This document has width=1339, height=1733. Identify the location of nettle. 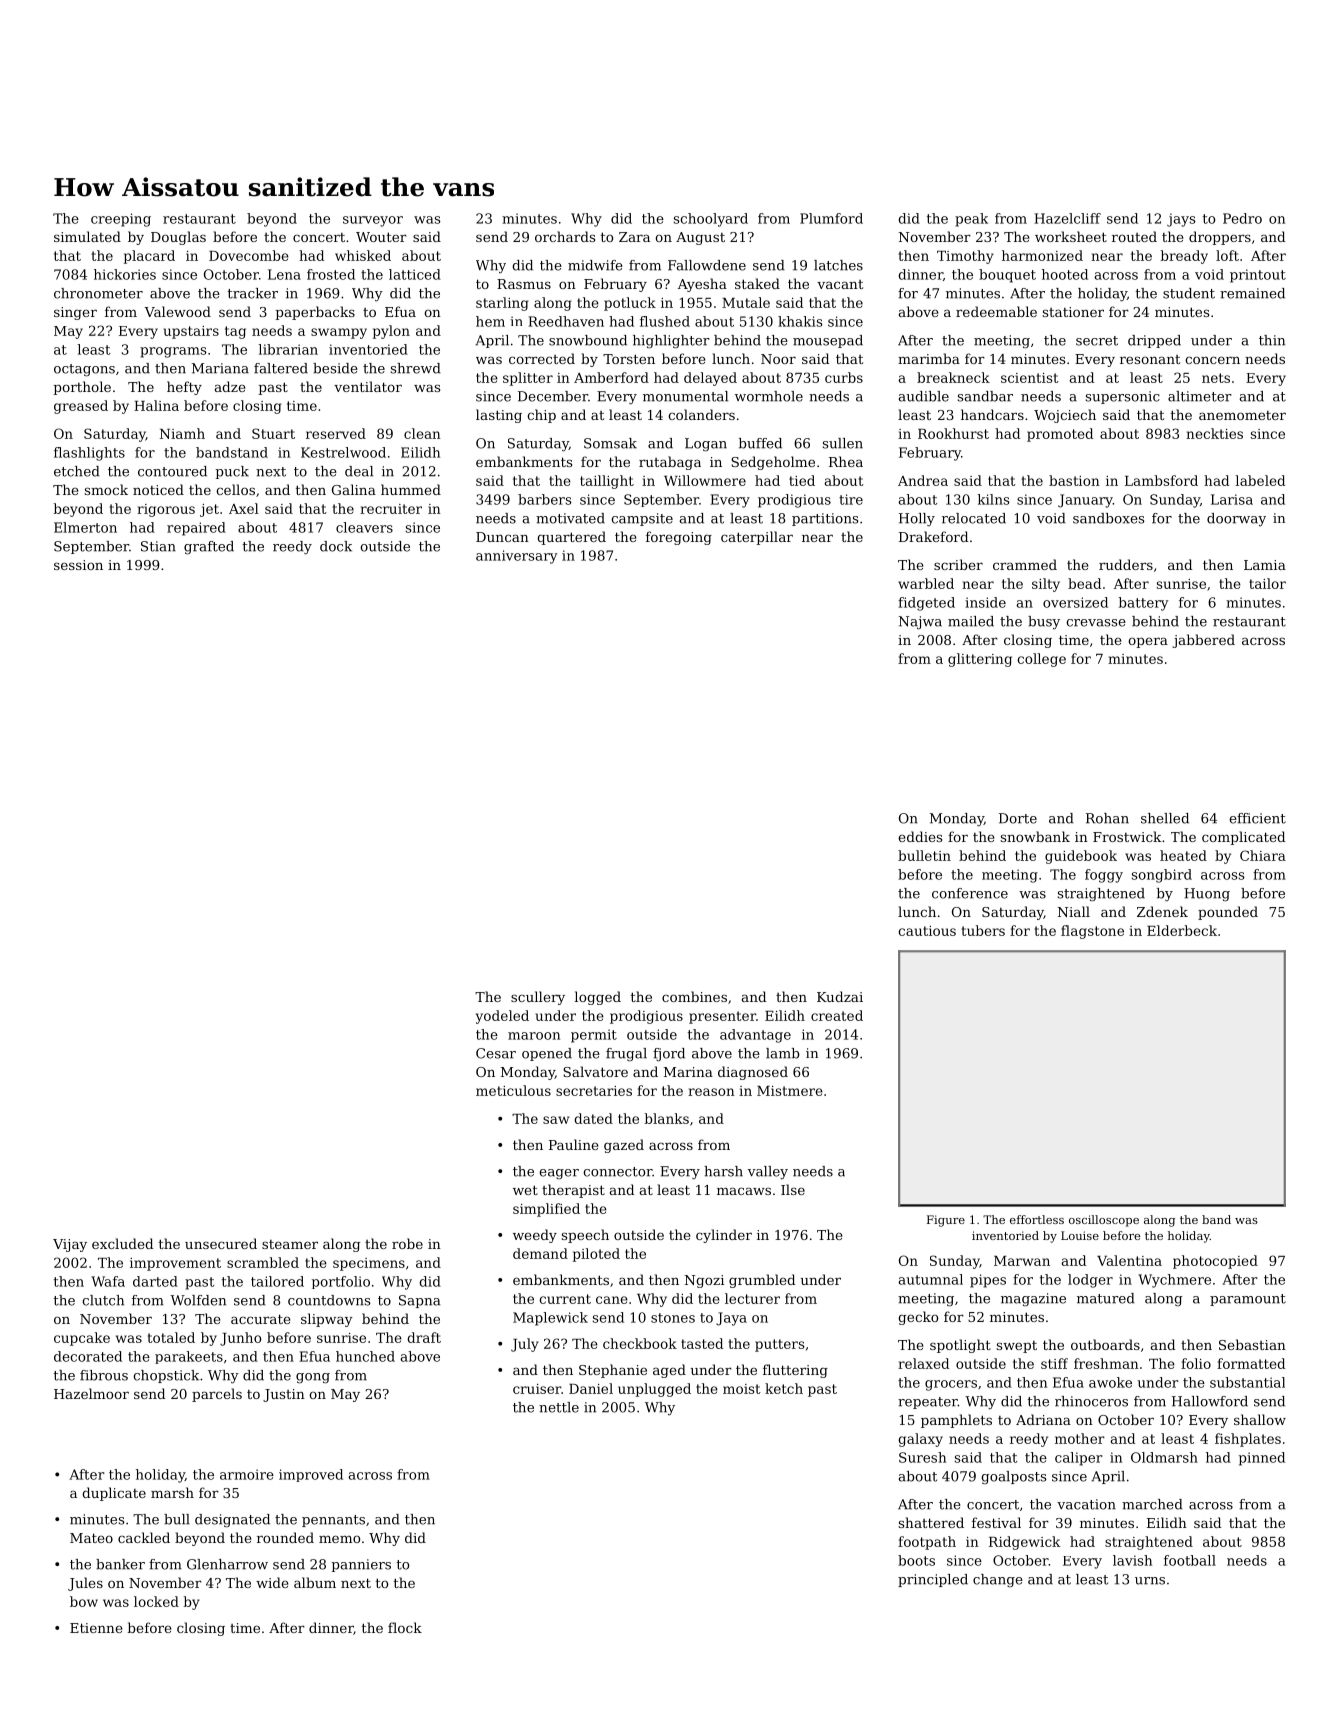
(559, 1407).
